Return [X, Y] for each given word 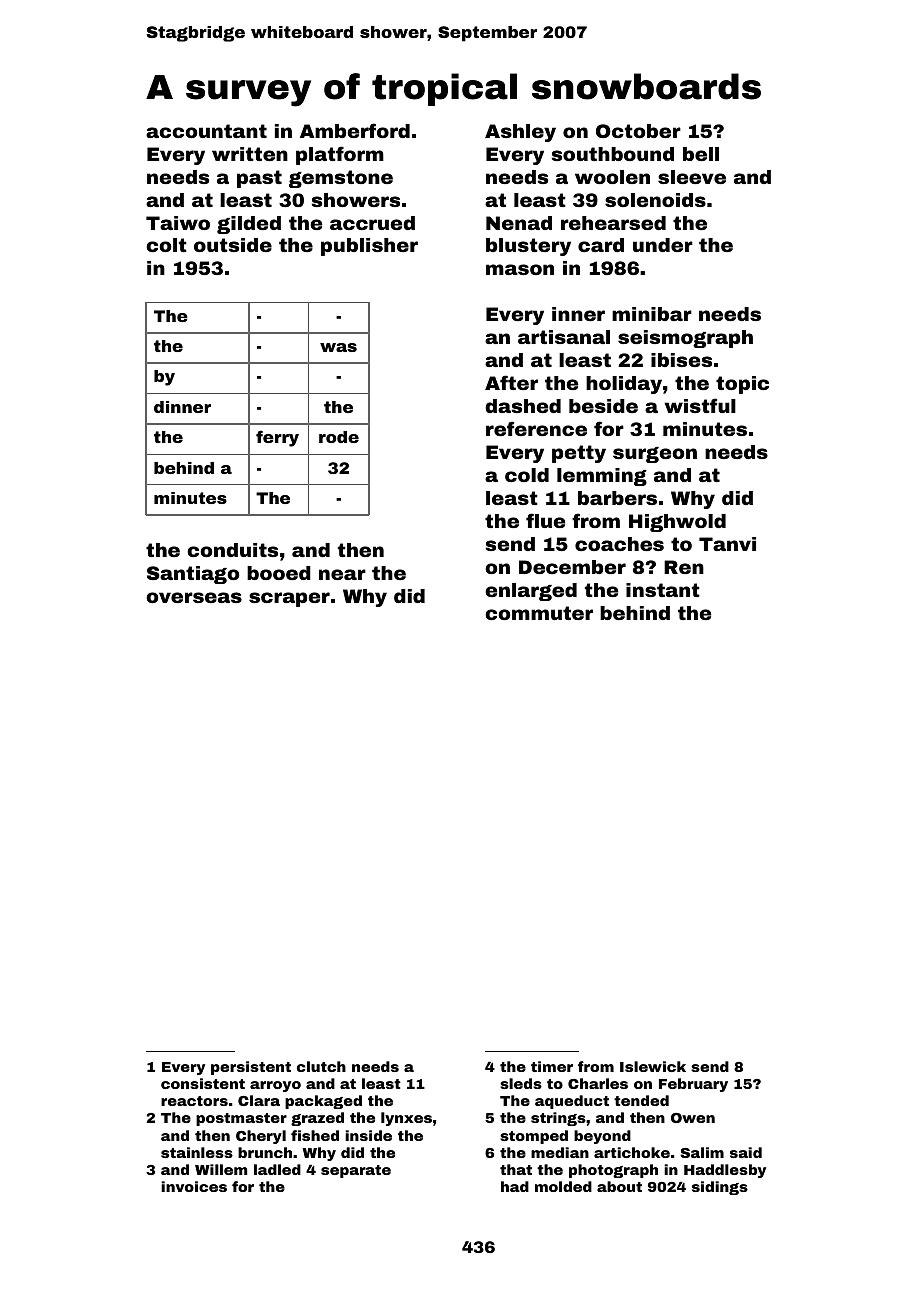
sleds [521, 1083]
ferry [277, 438]
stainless [197, 1152]
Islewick [653, 1066]
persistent [251, 1068]
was [338, 347]
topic [742, 385]
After [511, 382]
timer [552, 1066]
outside [233, 245]
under [663, 245]
